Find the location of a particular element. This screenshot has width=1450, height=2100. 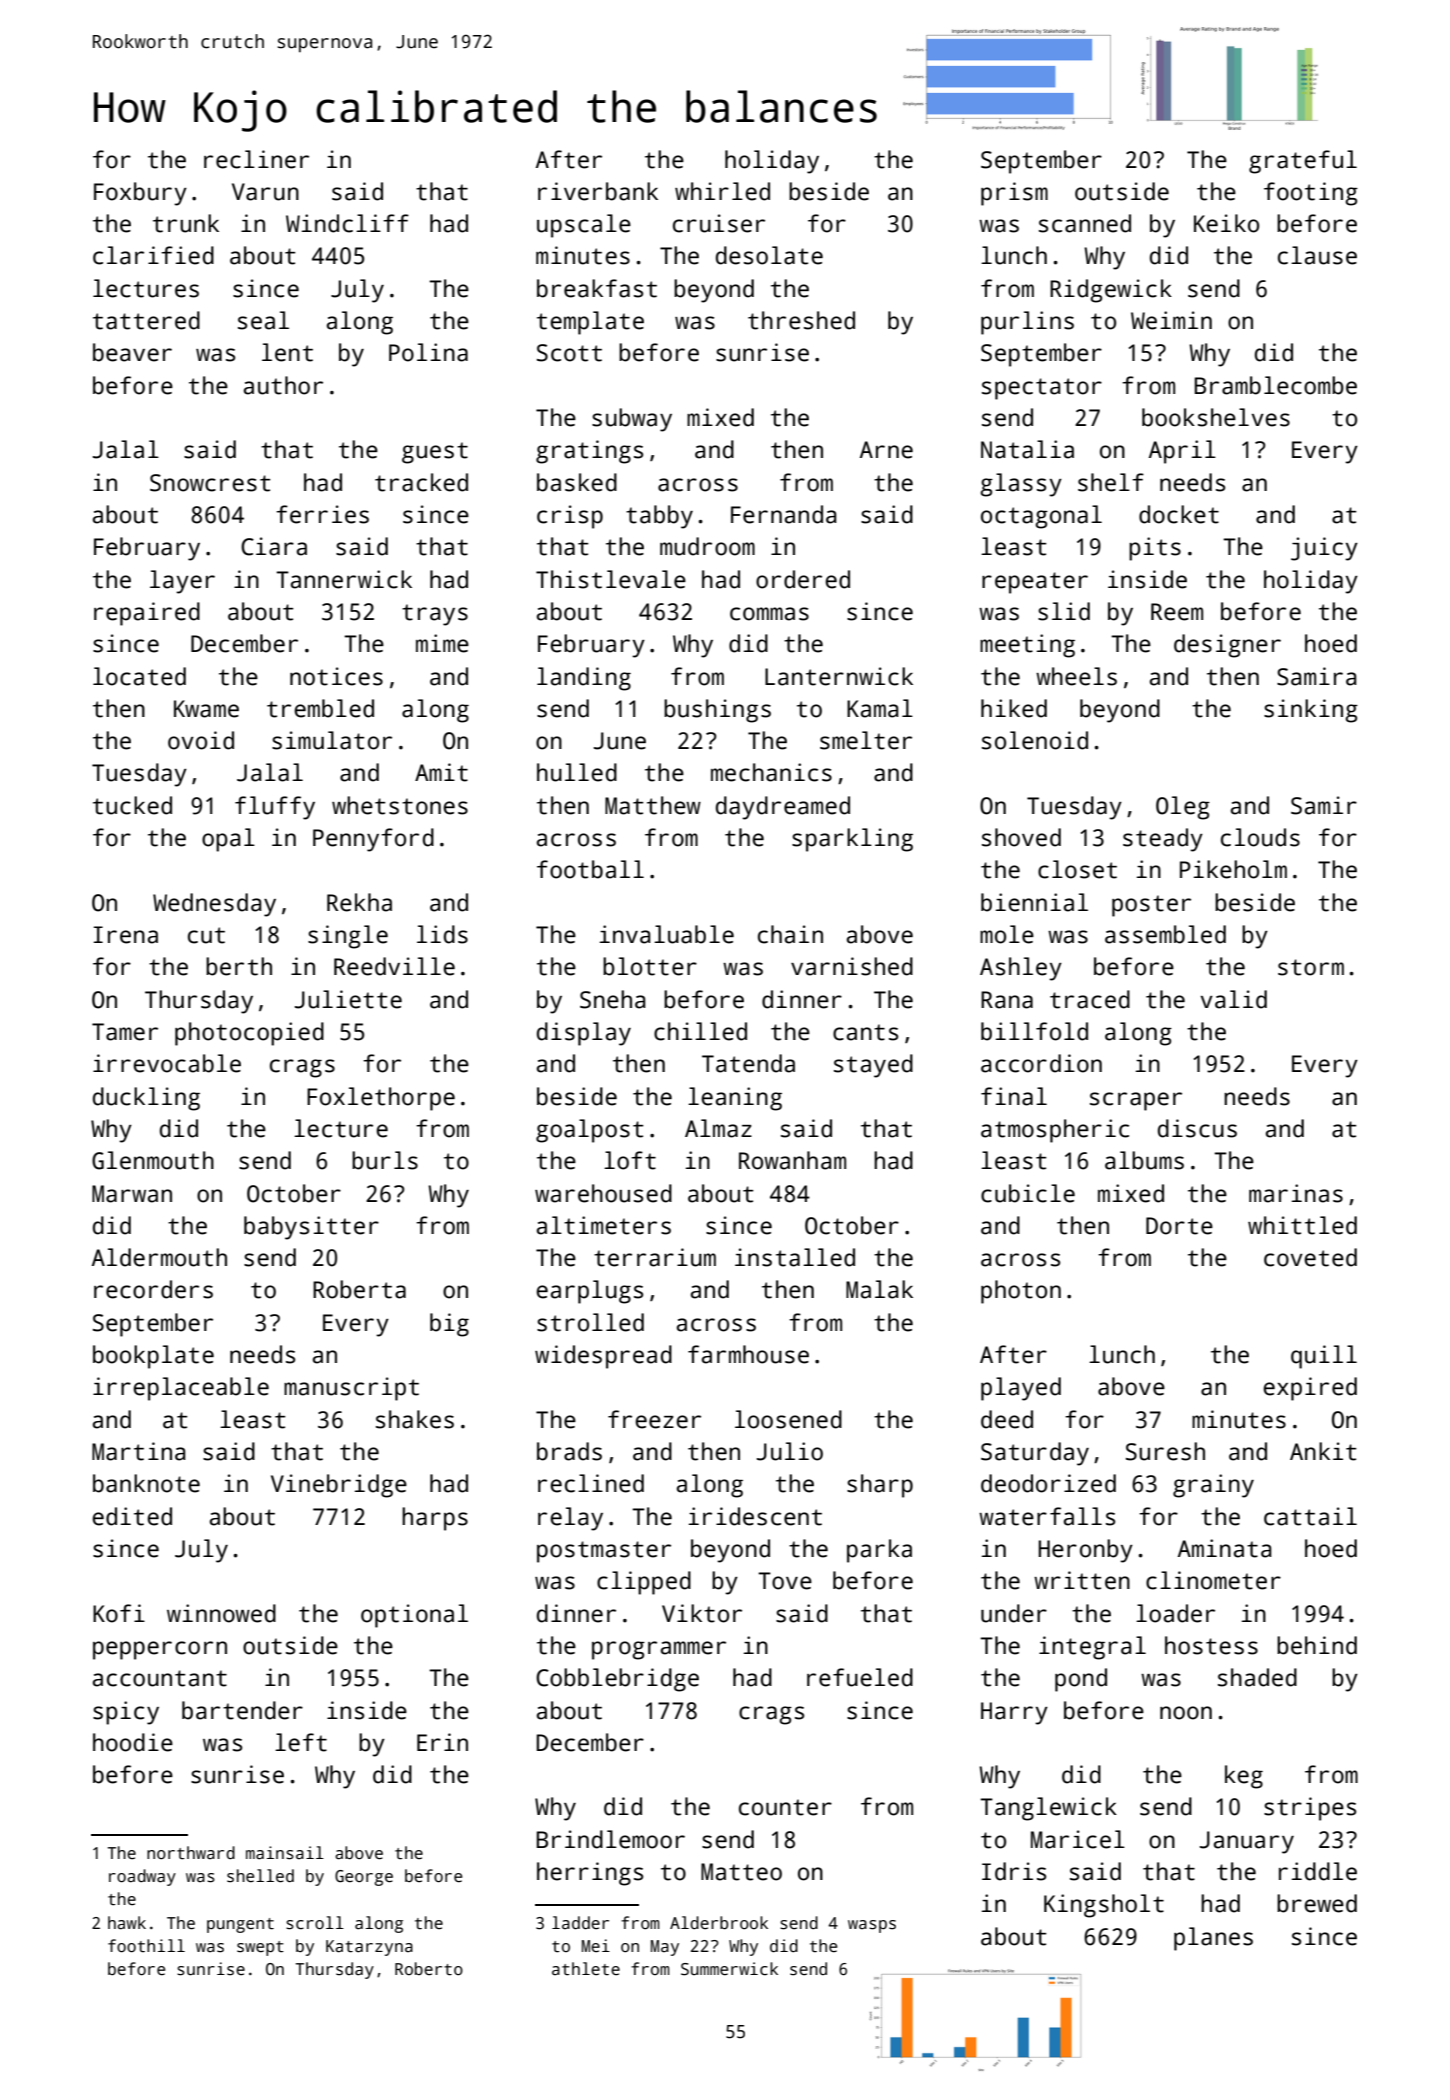

Fernanda is located at coordinates (784, 514).
